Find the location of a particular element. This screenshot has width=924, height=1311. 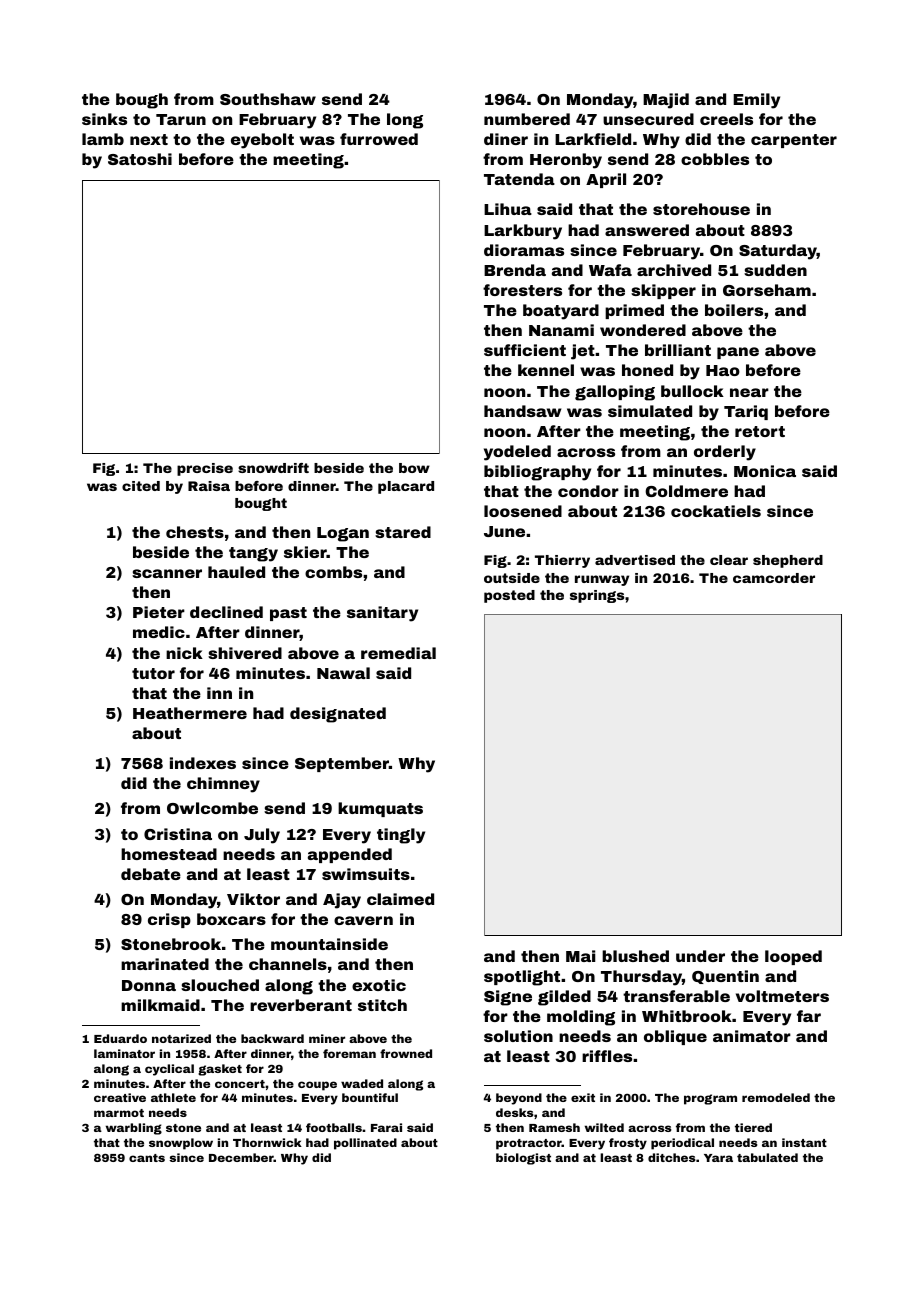

creative is located at coordinates (120, 1097).
